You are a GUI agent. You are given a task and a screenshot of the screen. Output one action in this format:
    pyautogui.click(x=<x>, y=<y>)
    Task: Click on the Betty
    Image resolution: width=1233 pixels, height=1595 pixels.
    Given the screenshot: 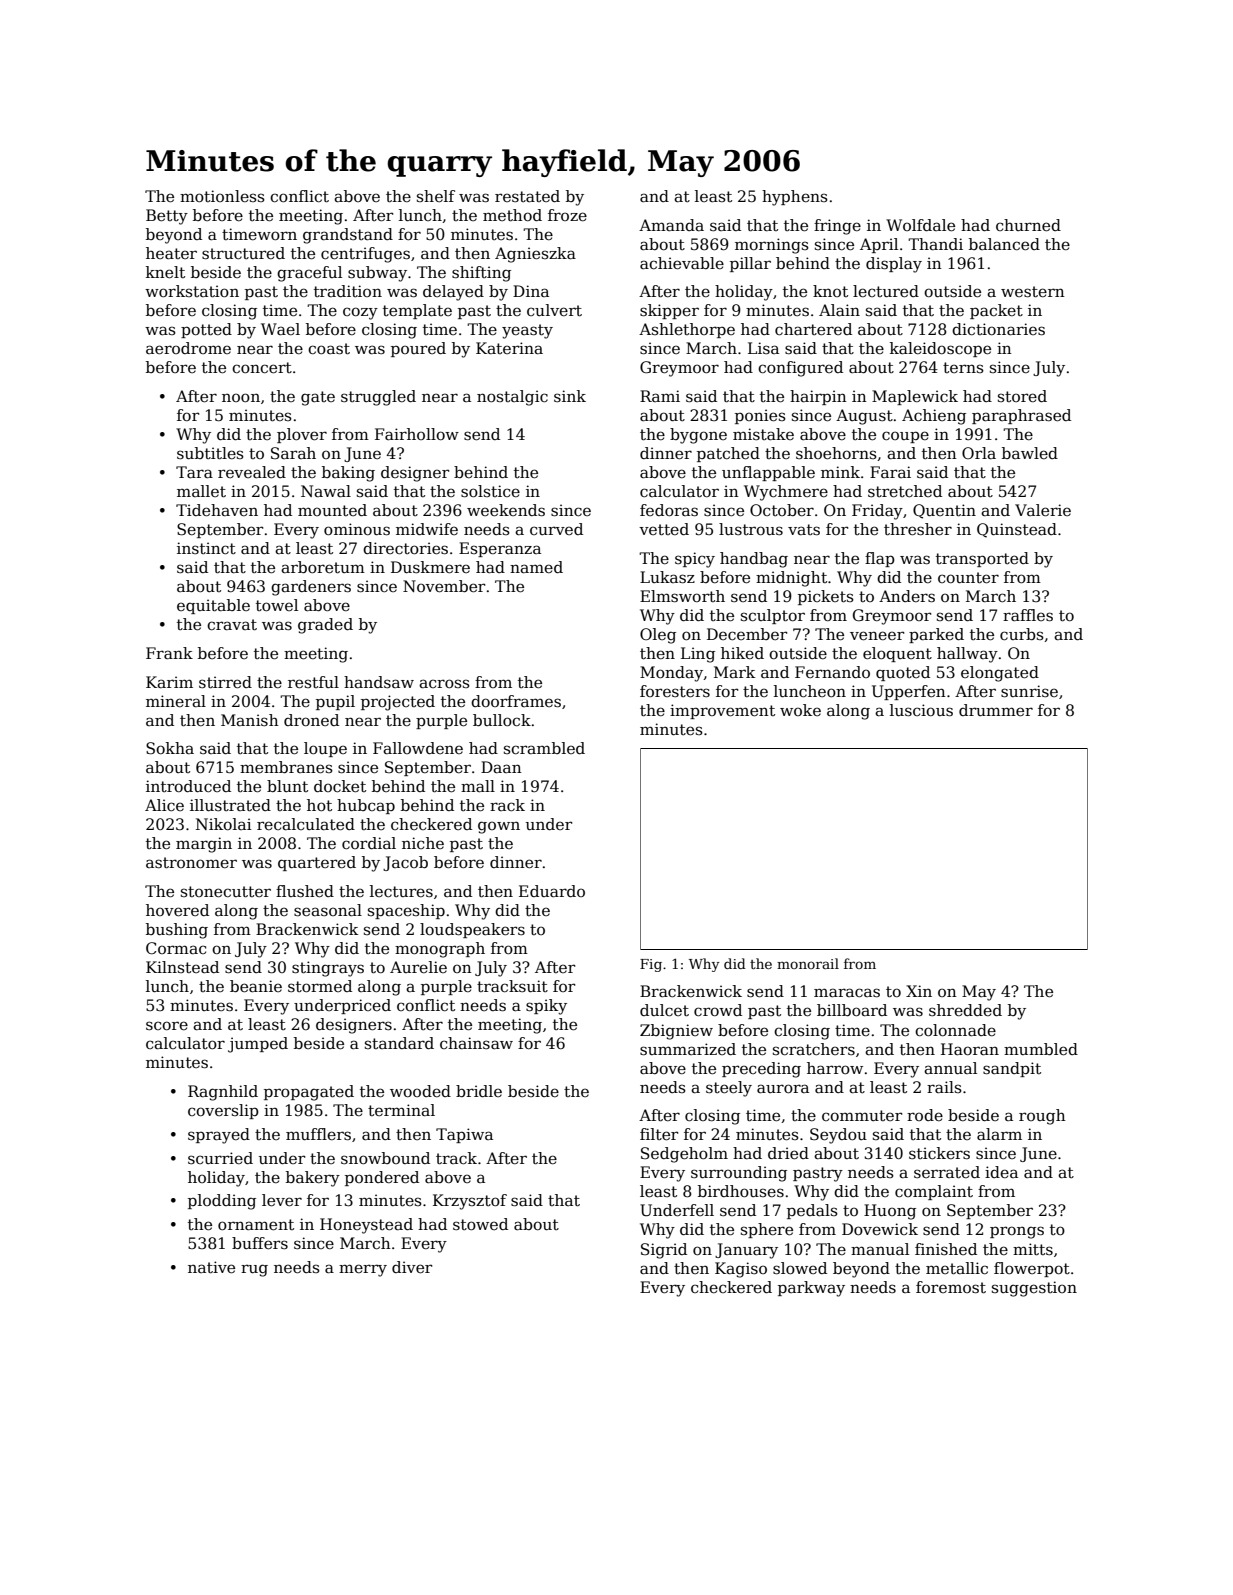 What is the action you would take?
    pyautogui.click(x=167, y=217)
